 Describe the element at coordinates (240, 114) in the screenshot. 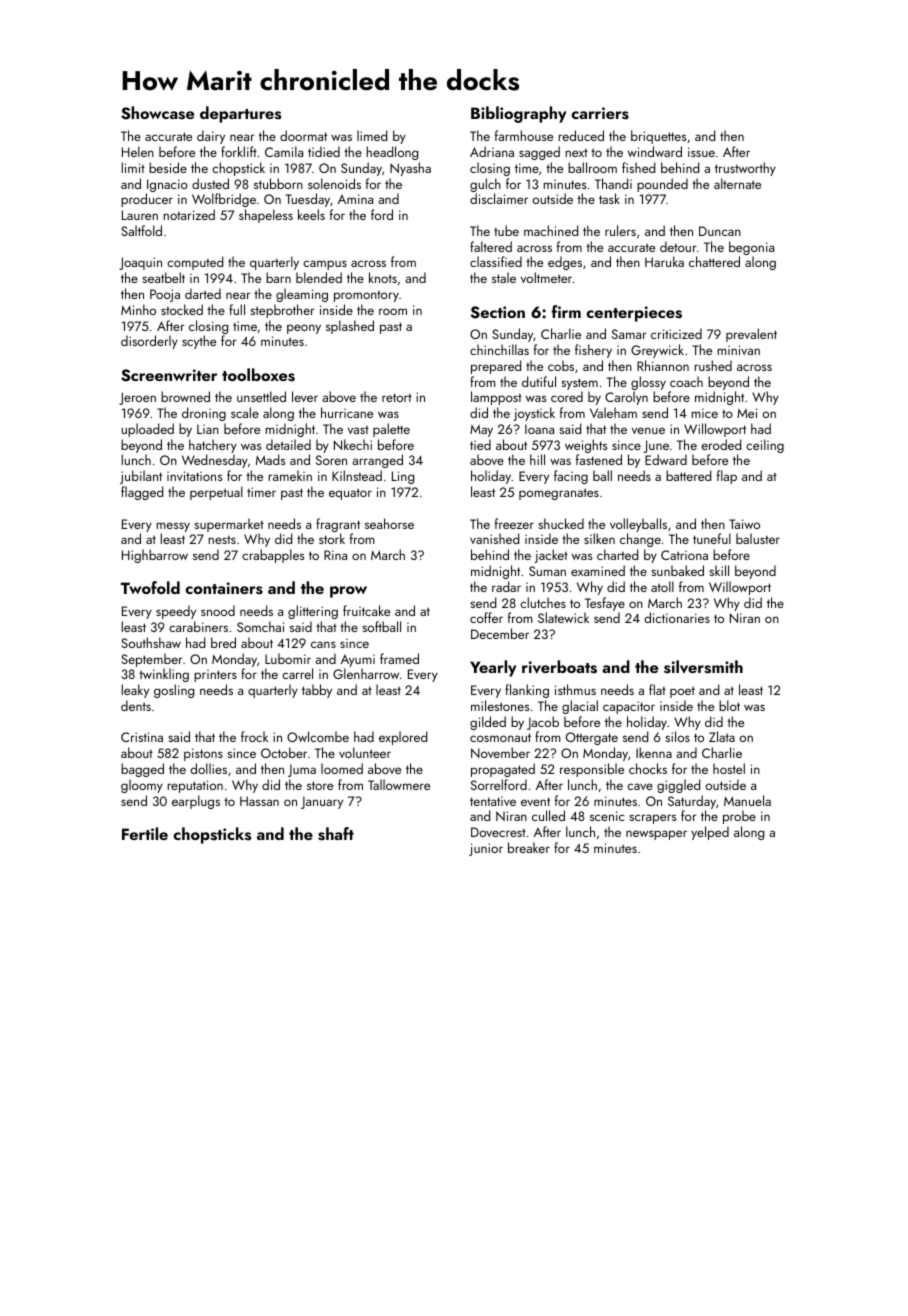

I see `departures` at that location.
